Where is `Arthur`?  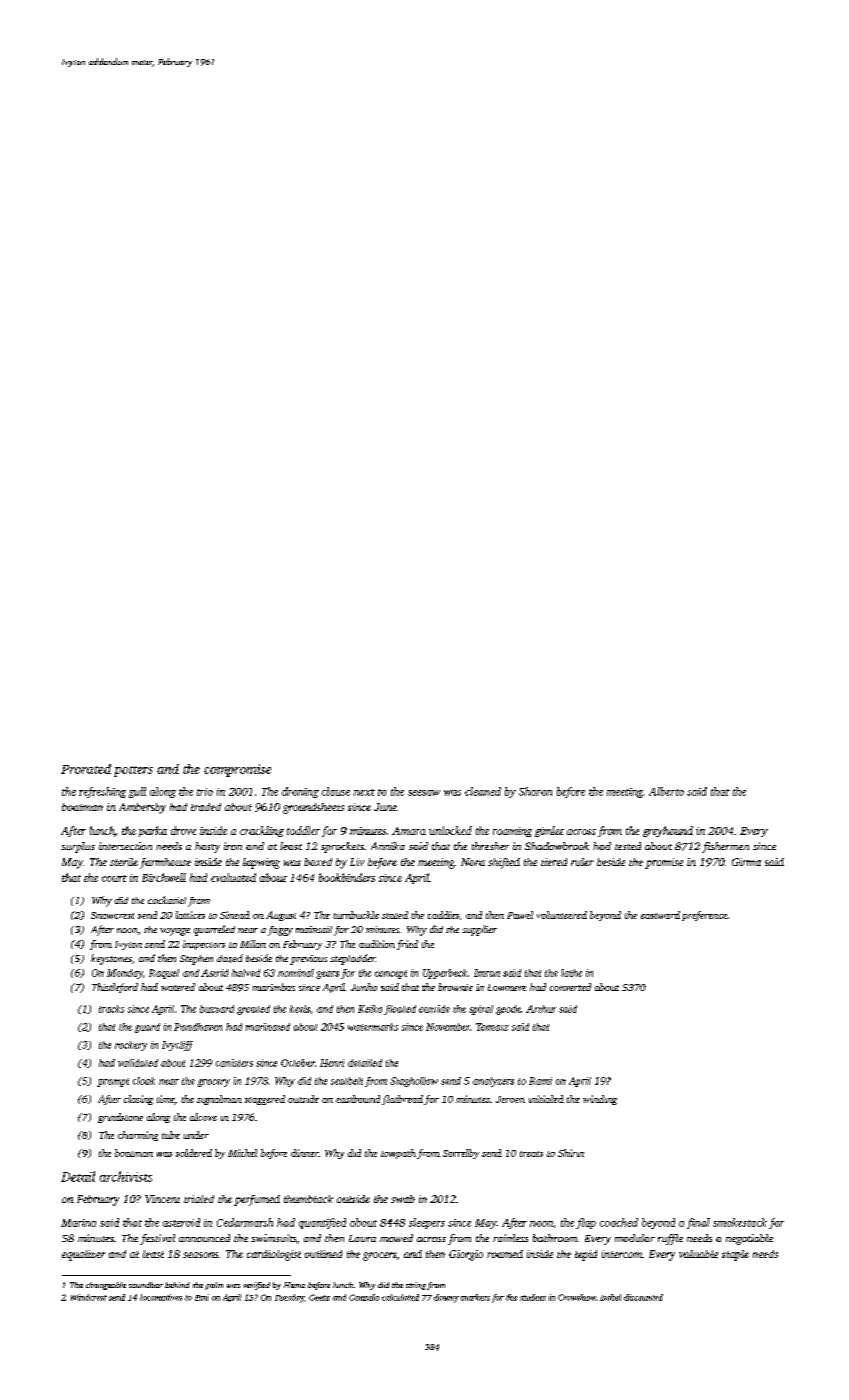
Arthur is located at coordinates (541, 1009).
